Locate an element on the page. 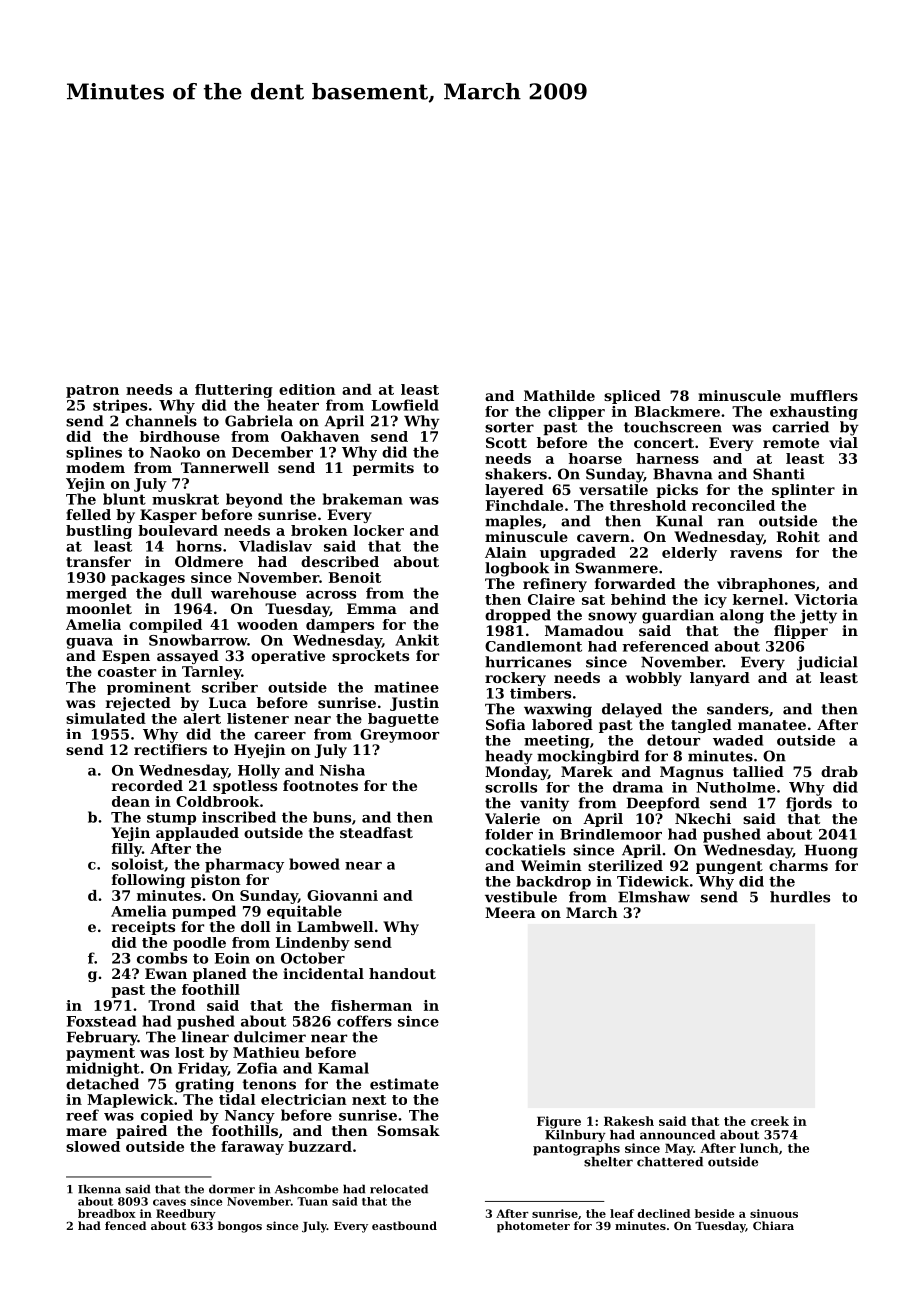 The image size is (924, 1314). Magnus is located at coordinates (691, 773).
